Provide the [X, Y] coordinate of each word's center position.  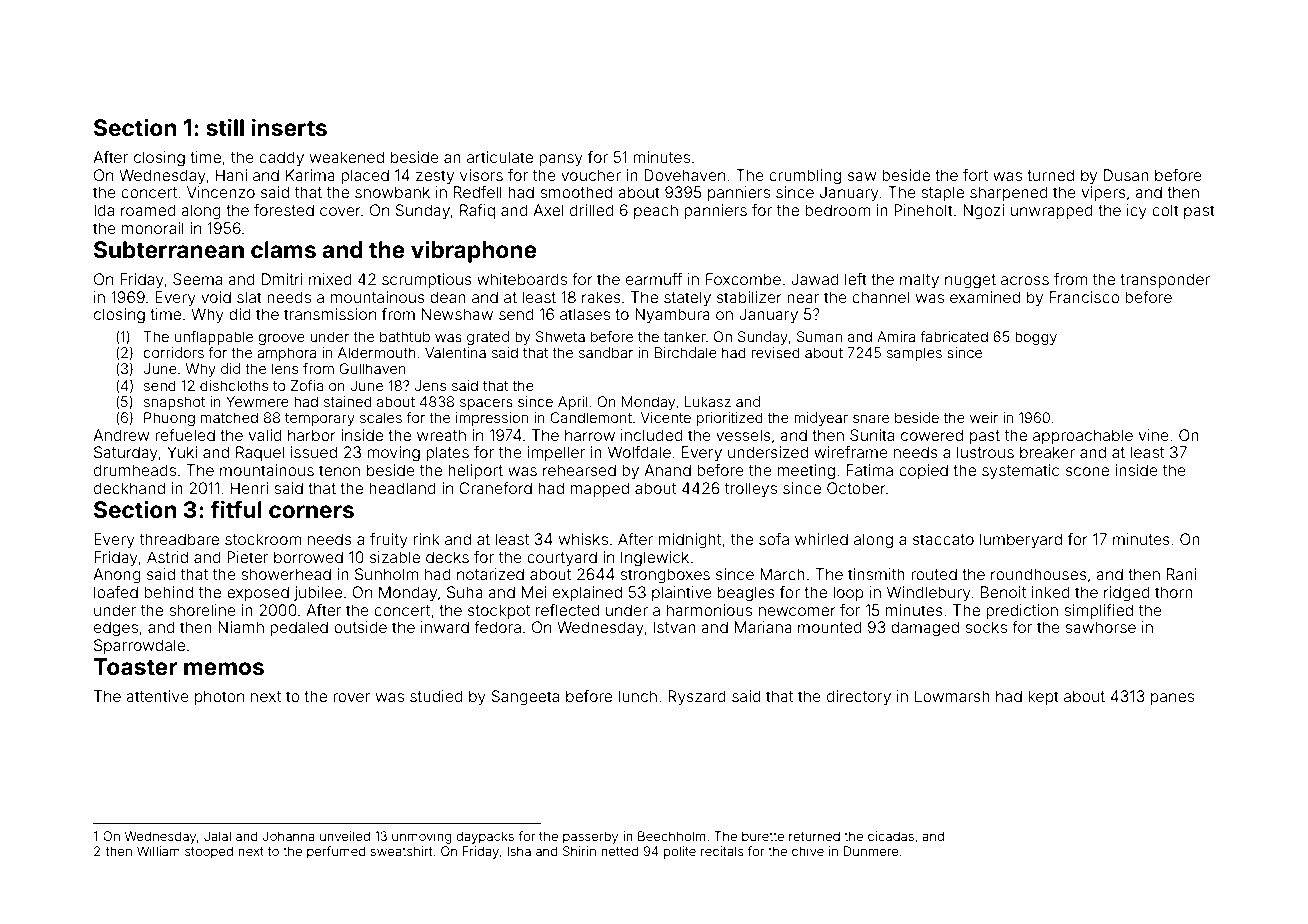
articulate [500, 157]
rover [351, 697]
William [158, 851]
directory [859, 698]
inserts [289, 127]
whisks [583, 539]
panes [1172, 699]
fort [975, 175]
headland [402, 488]
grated [488, 338]
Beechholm [671, 836]
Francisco [1085, 297]
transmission [330, 314]
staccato [943, 539]
